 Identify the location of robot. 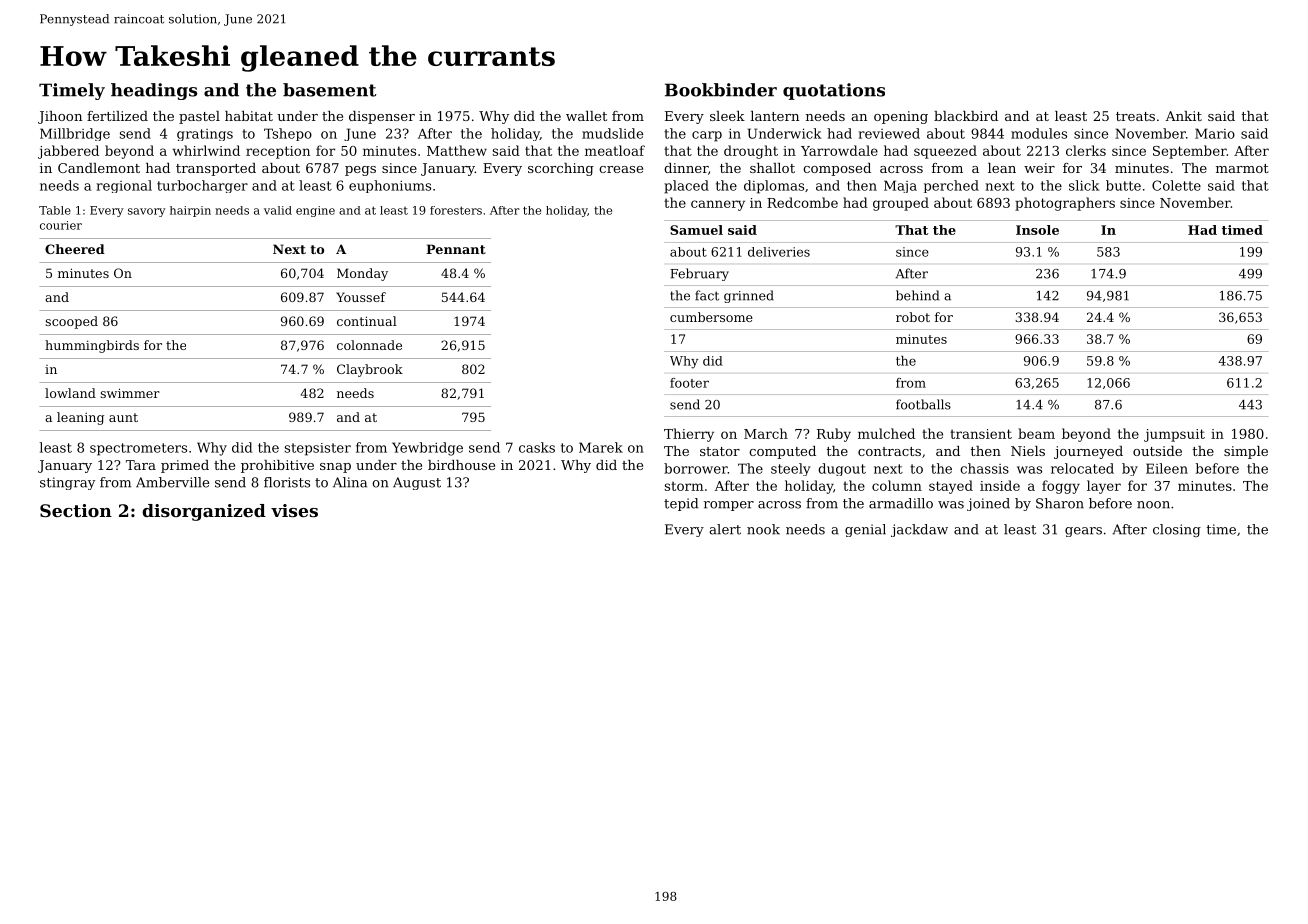
(913, 317).
